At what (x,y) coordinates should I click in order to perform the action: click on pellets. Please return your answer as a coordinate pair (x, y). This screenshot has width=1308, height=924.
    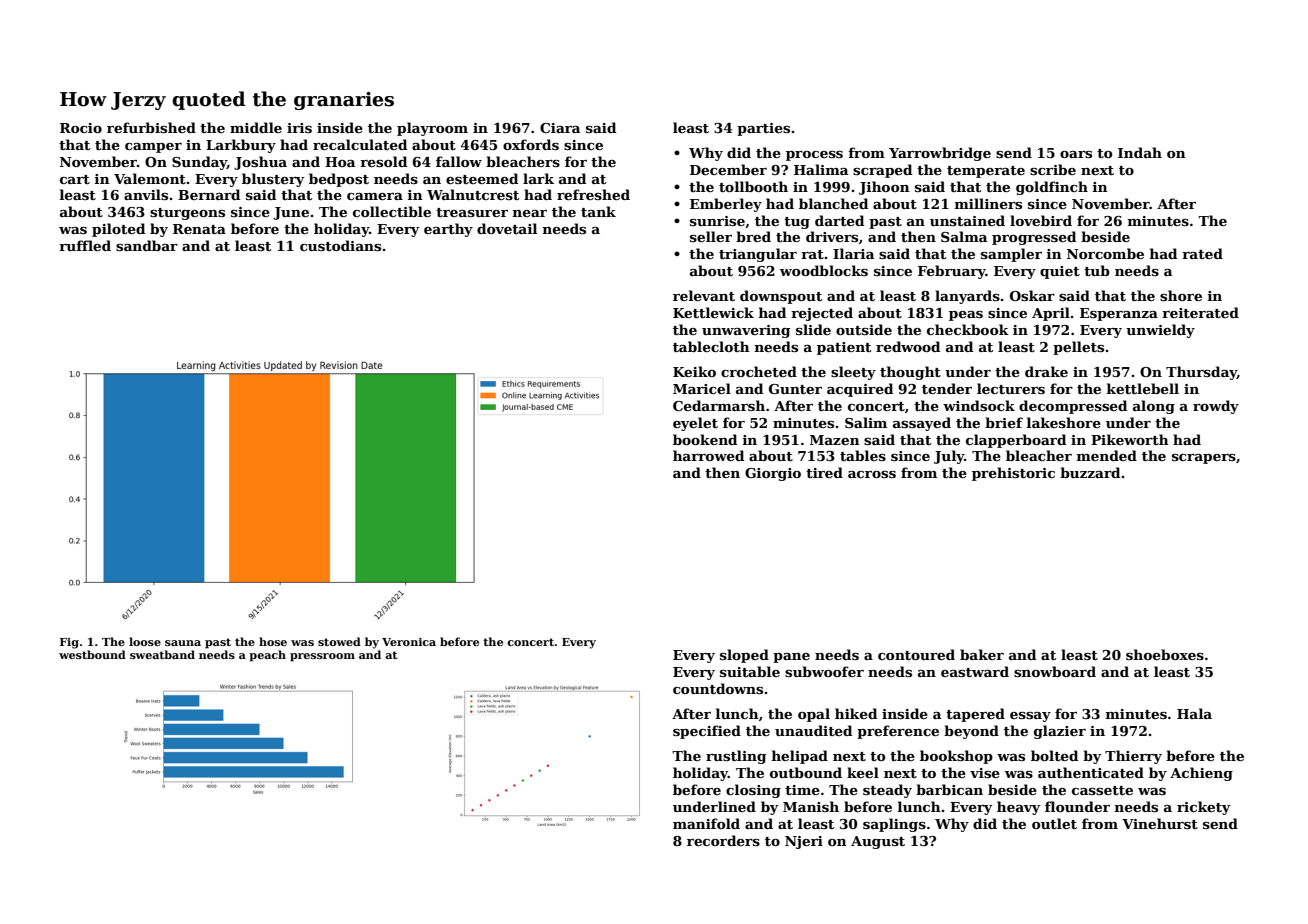
    Looking at the image, I should click on (1078, 348).
